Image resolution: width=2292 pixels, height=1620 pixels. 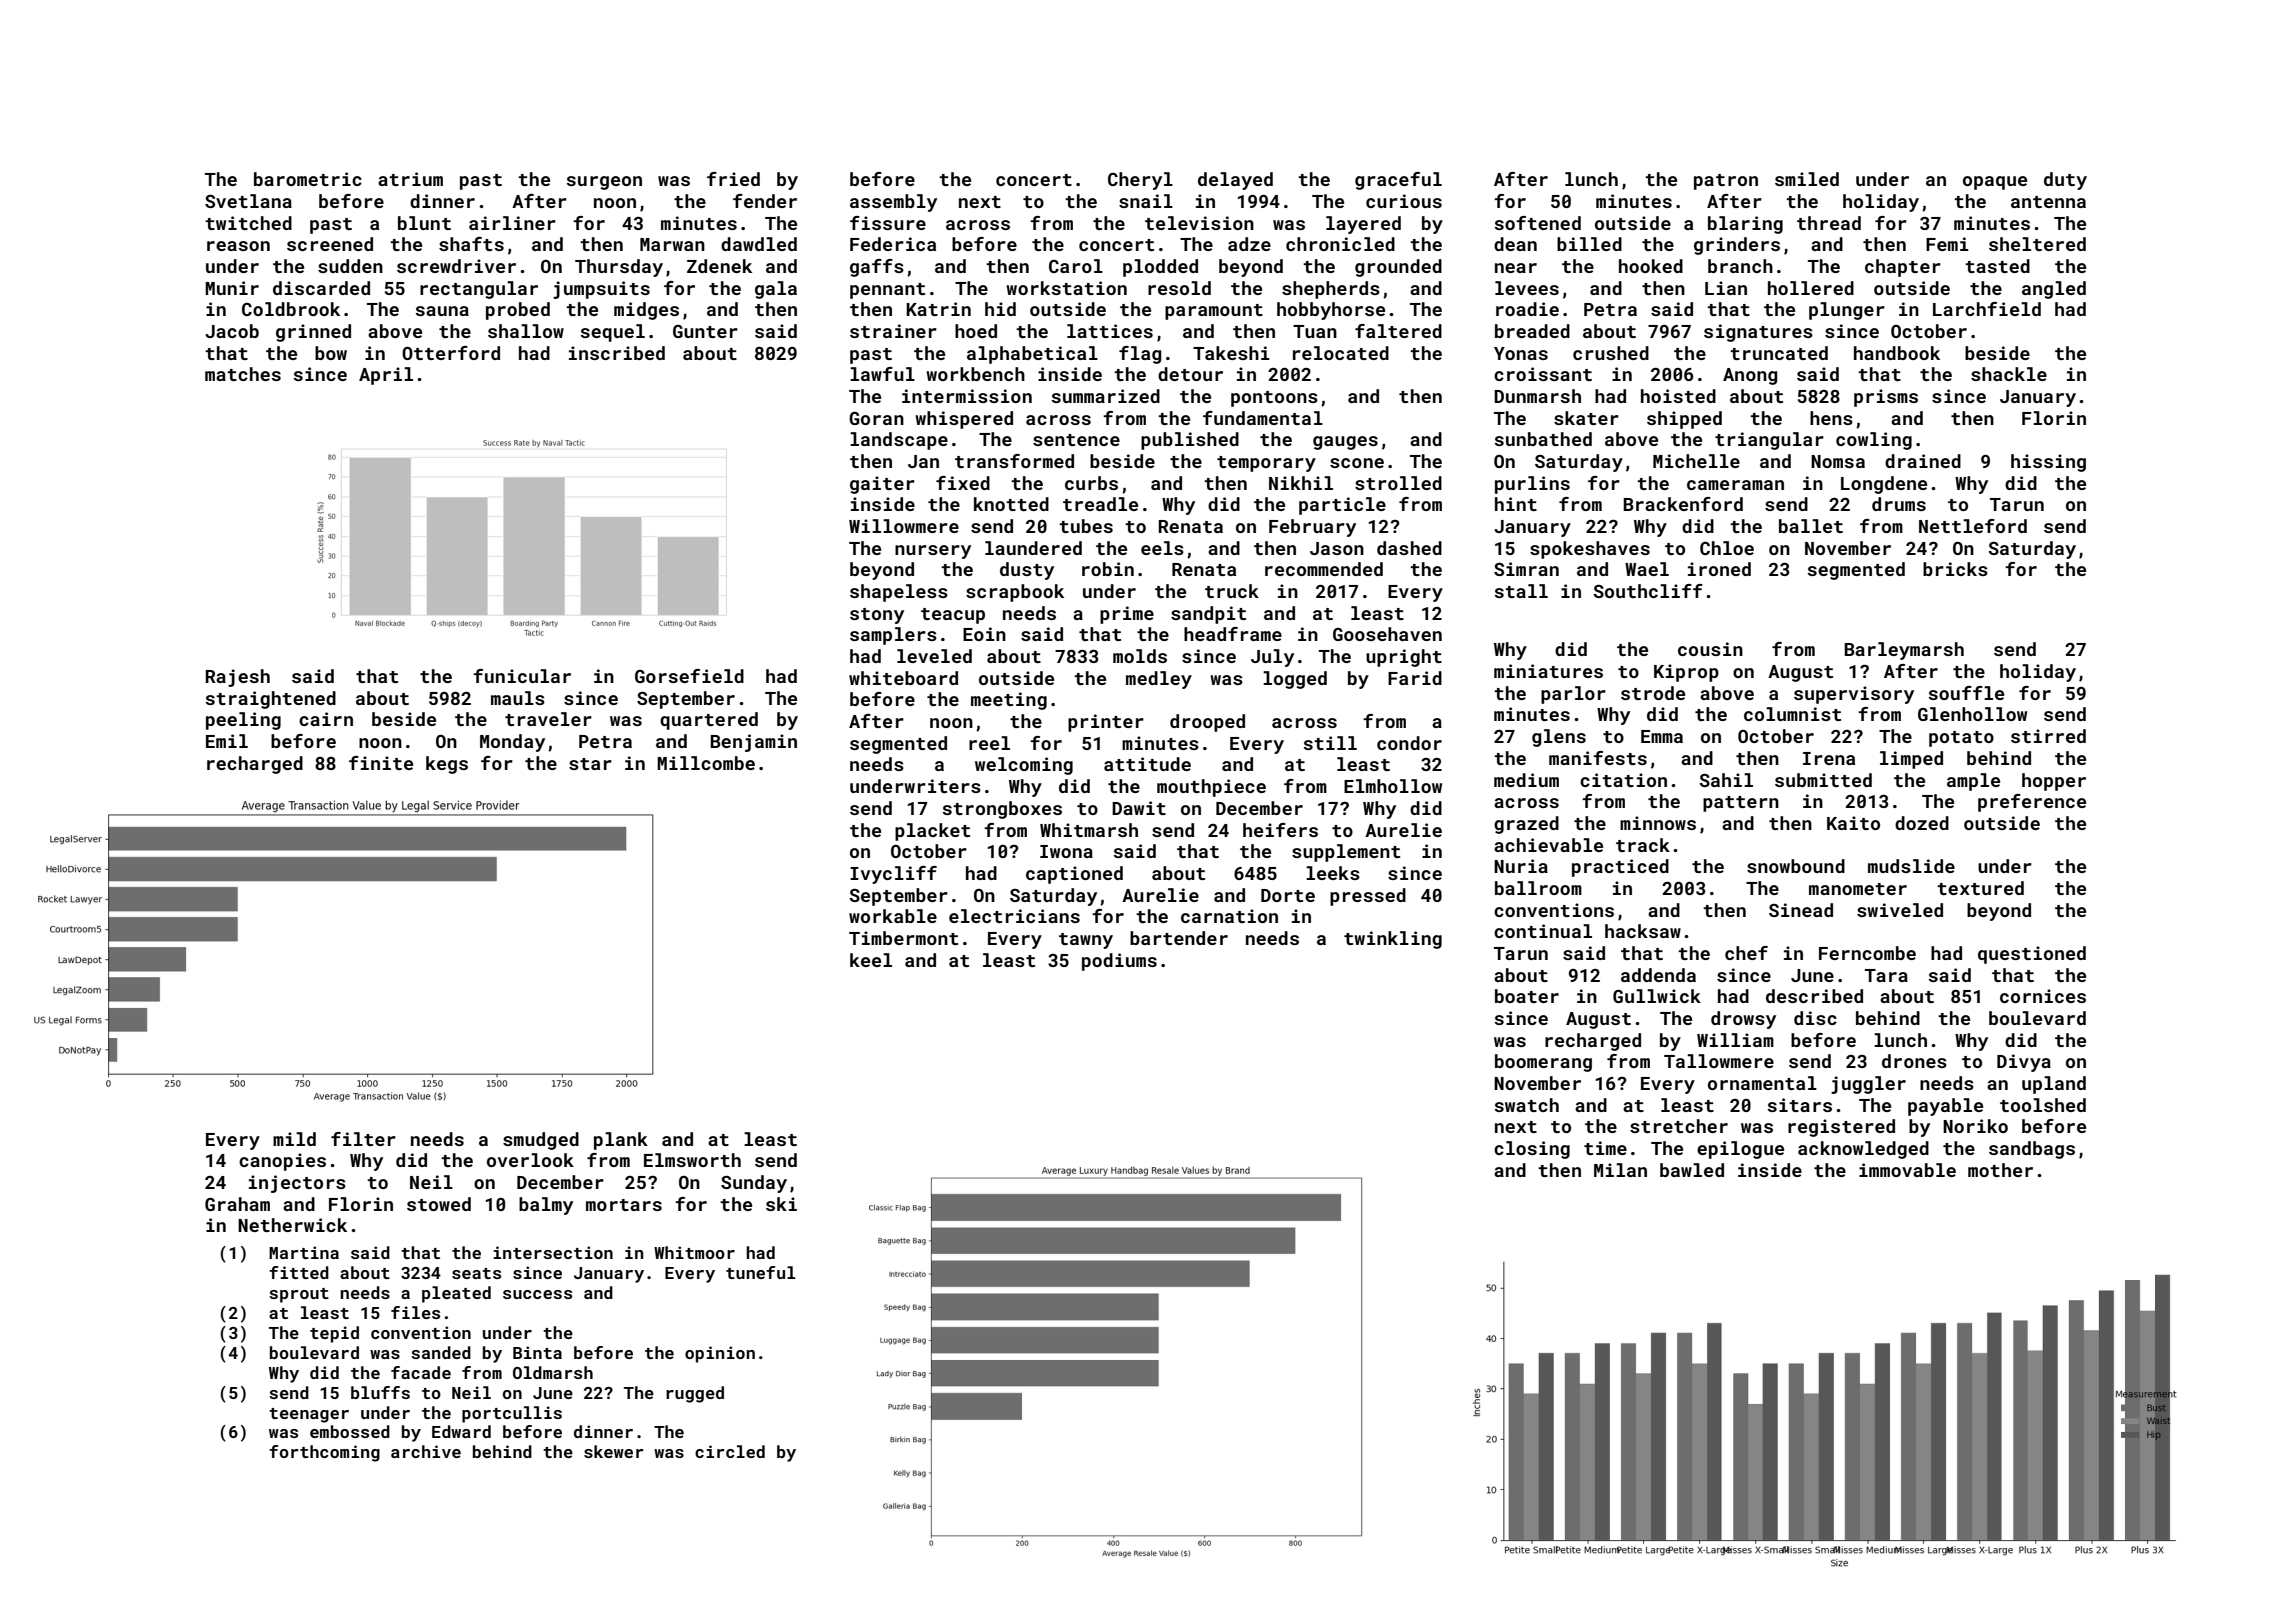 What do you see at coordinates (781, 1204) in the document?
I see `ski` at bounding box center [781, 1204].
